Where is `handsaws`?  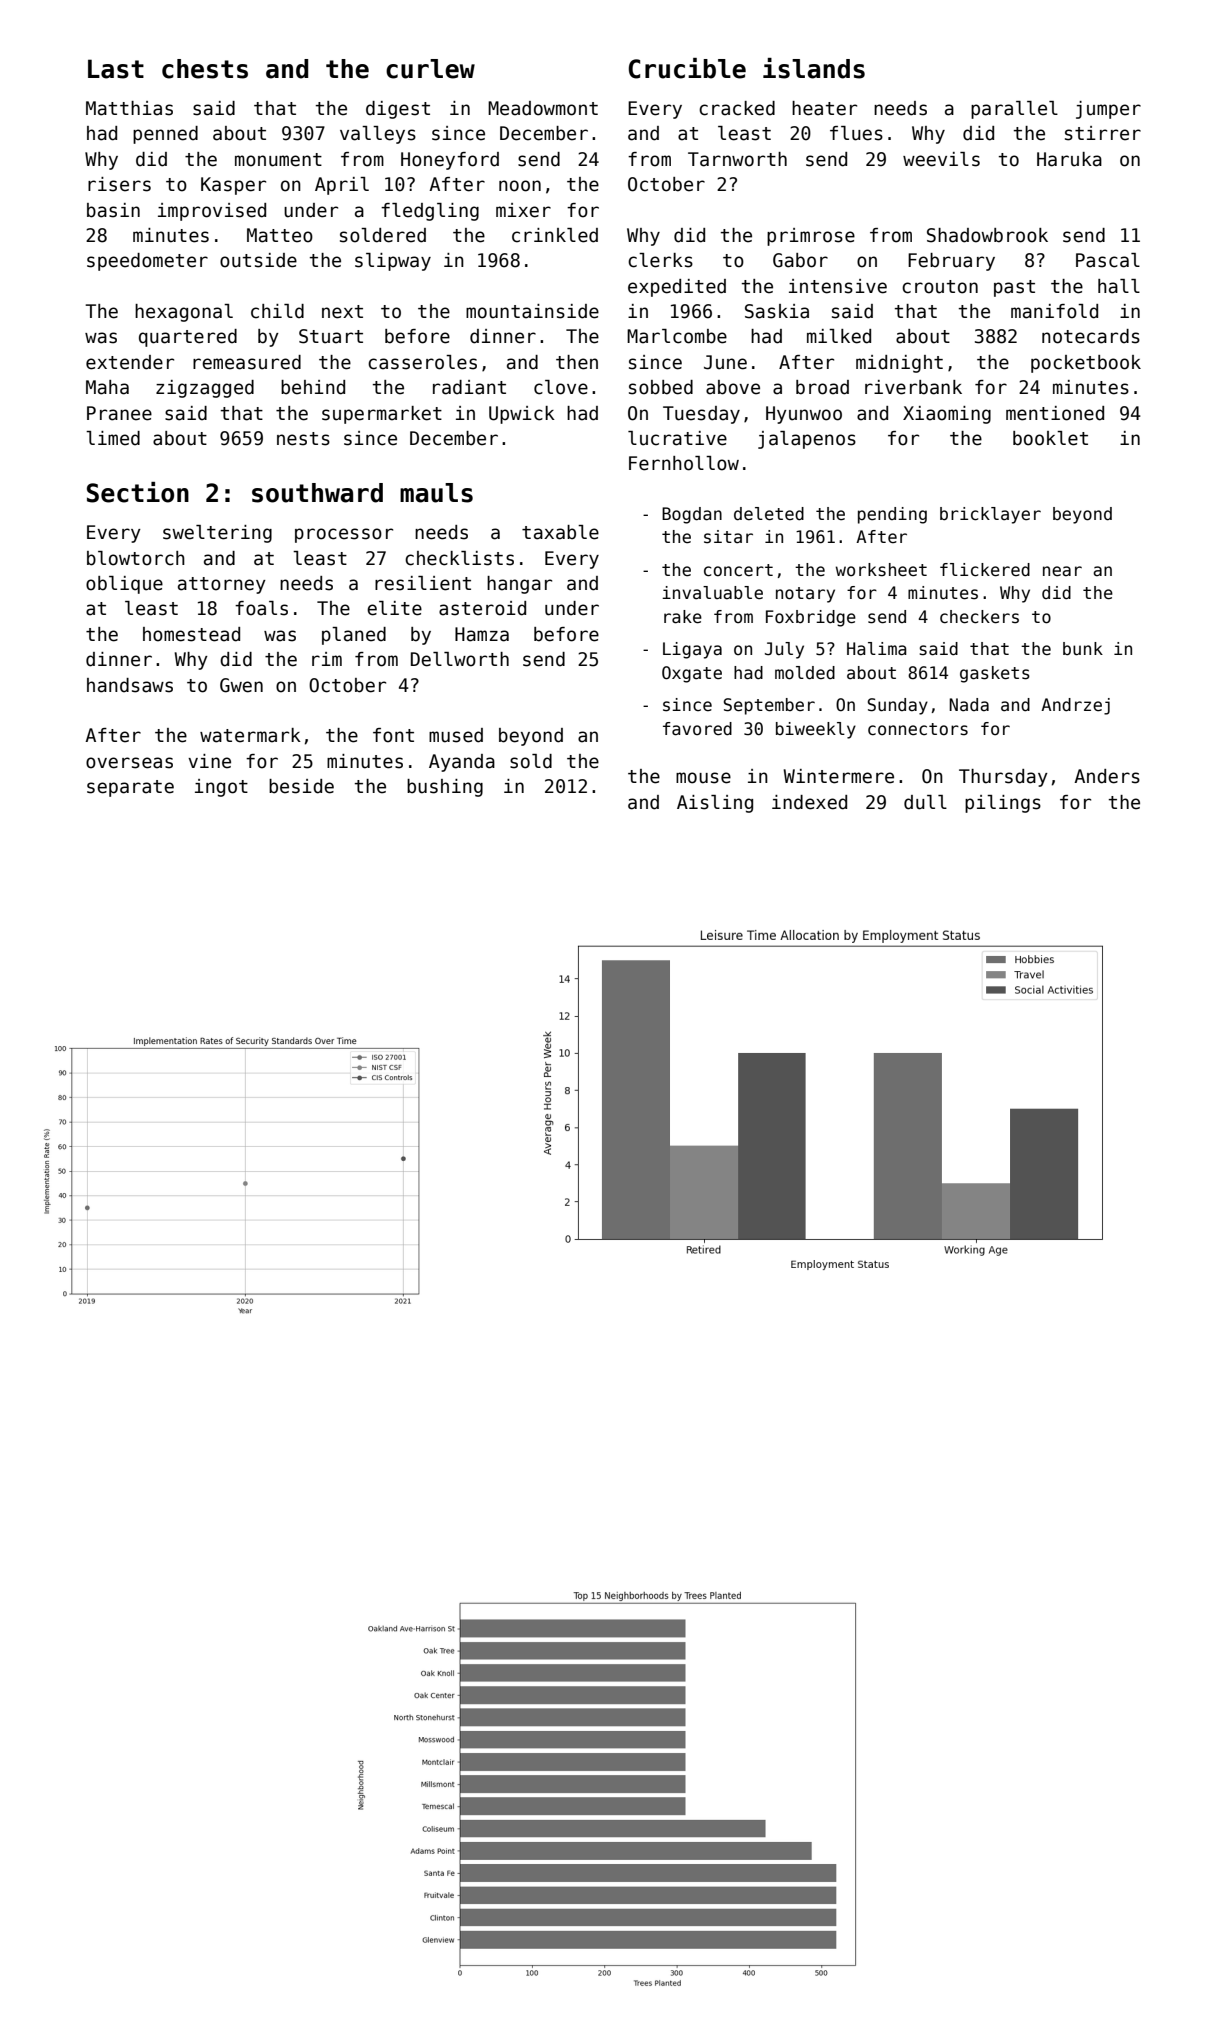
handsaws is located at coordinates (130, 685).
